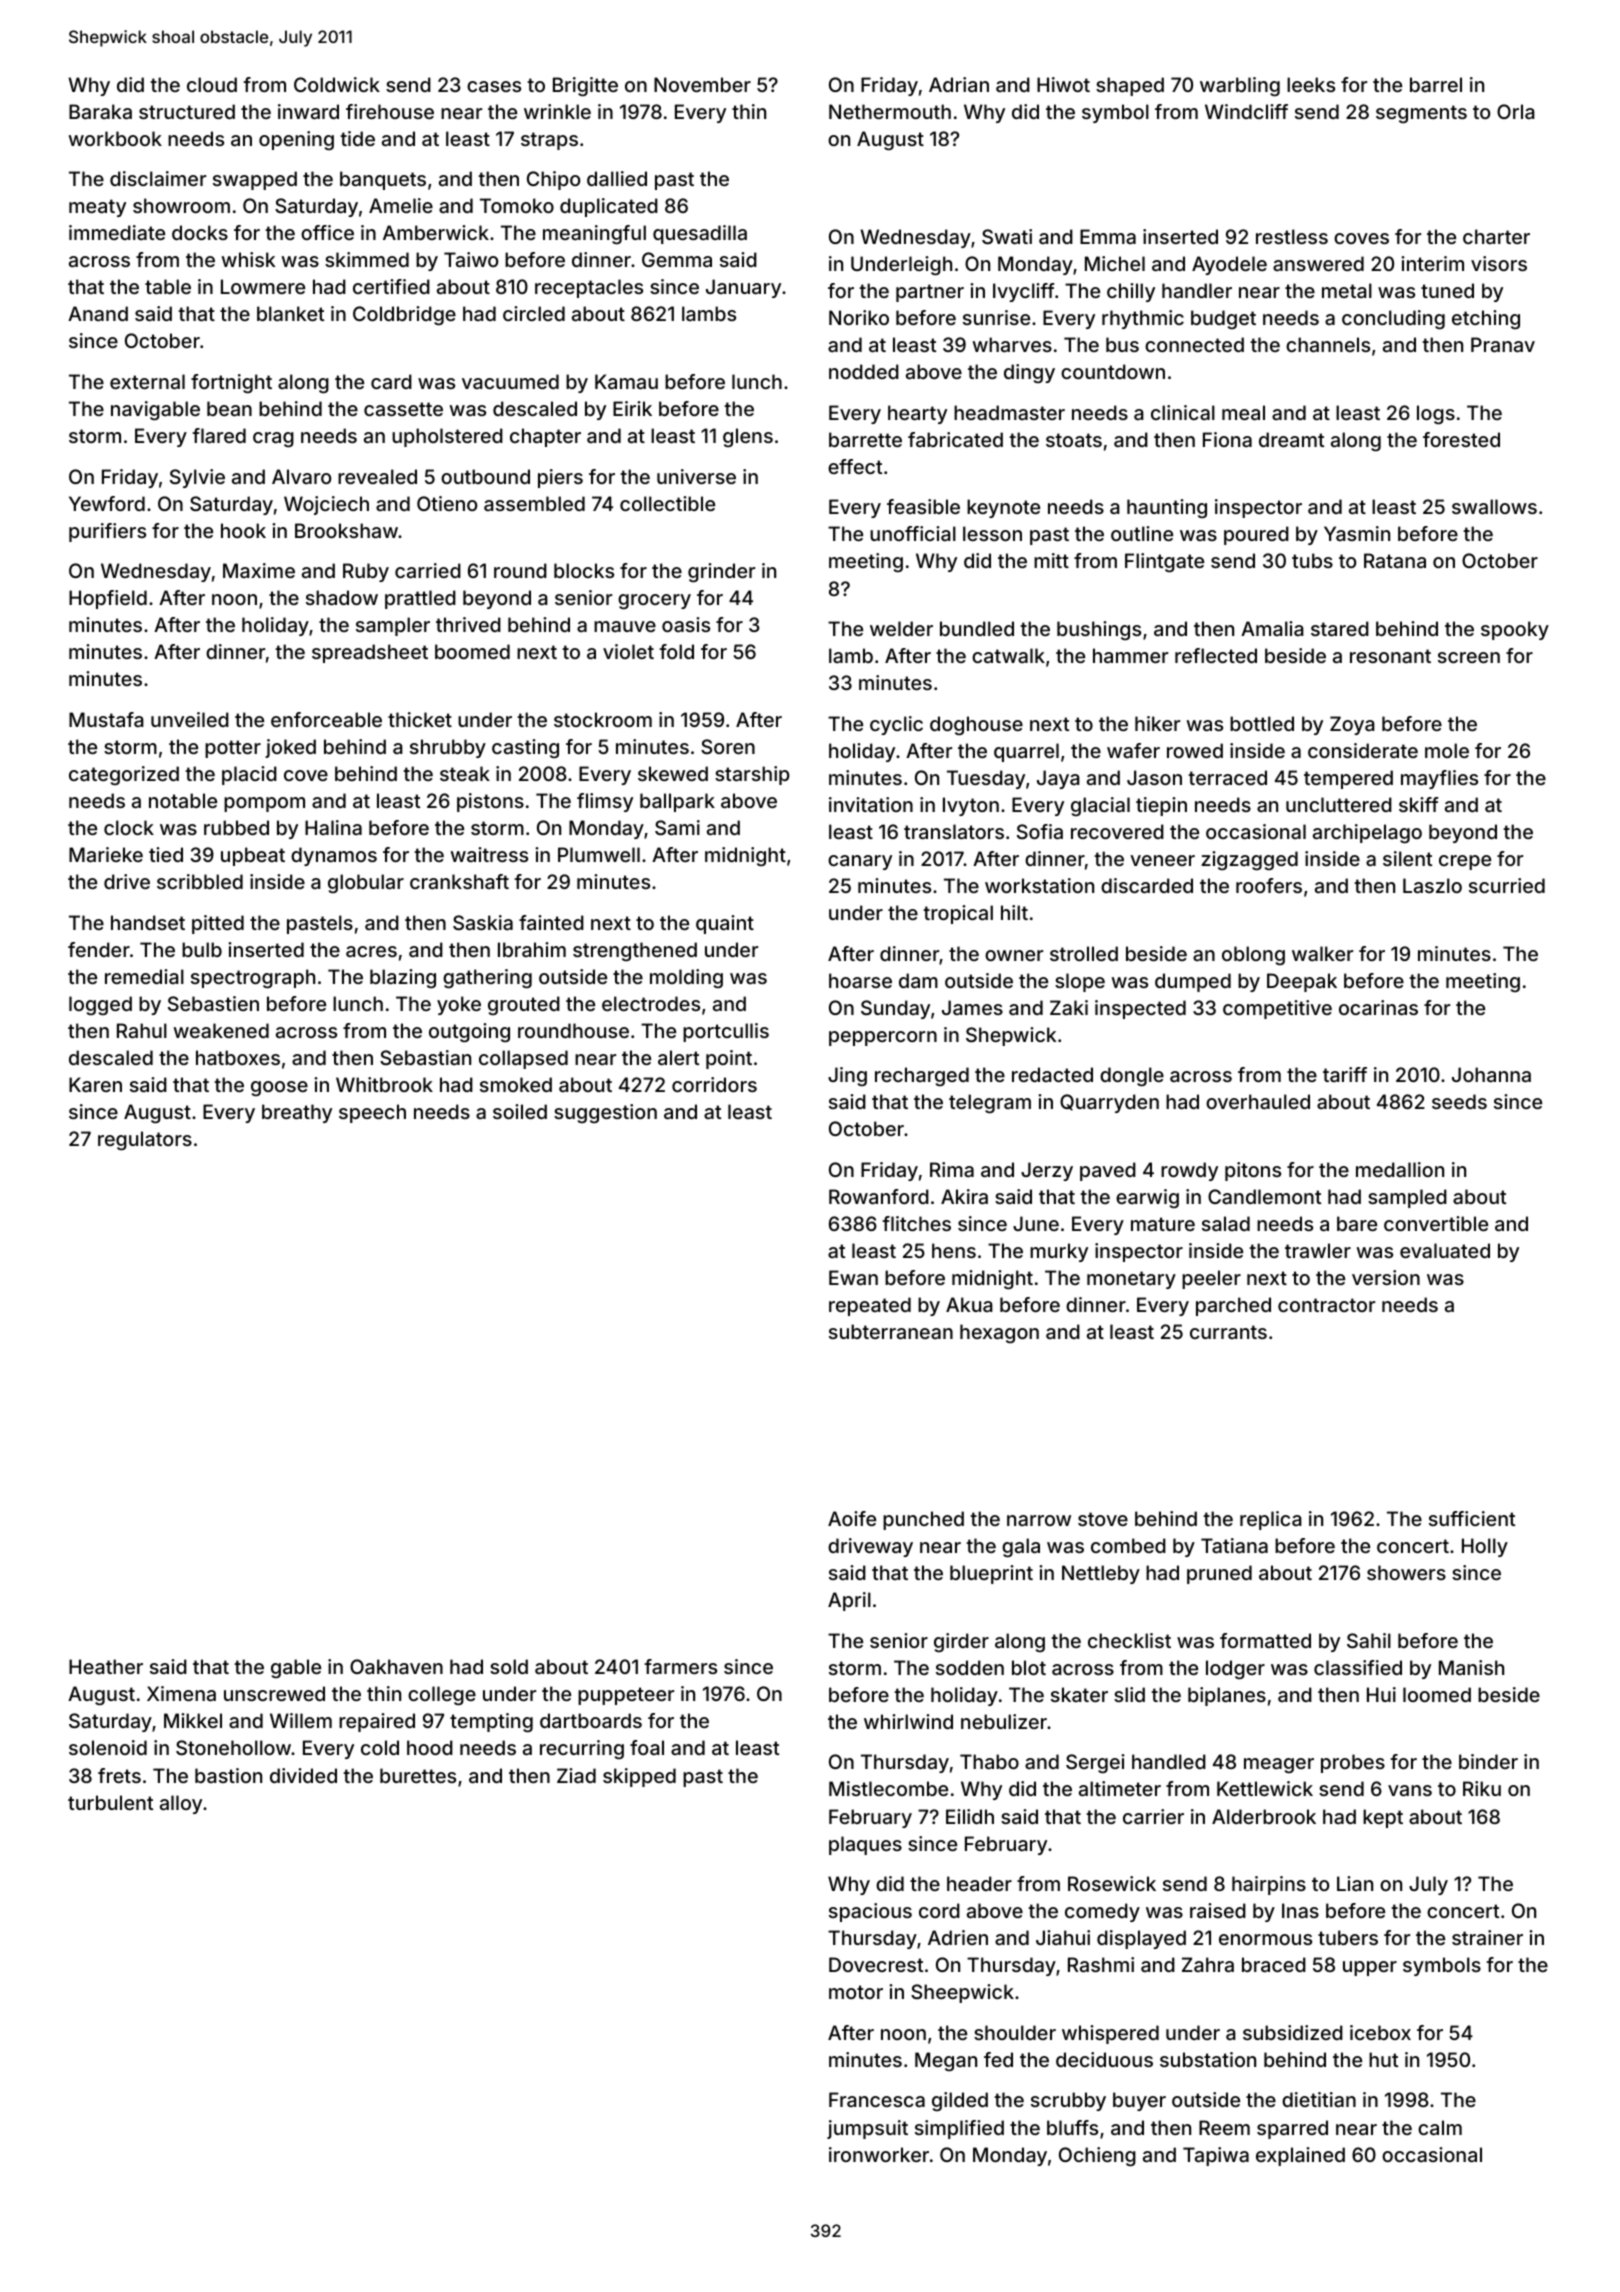 Image resolution: width=1620 pixels, height=2292 pixels. What do you see at coordinates (418, 1775) in the document?
I see `burettes` at bounding box center [418, 1775].
